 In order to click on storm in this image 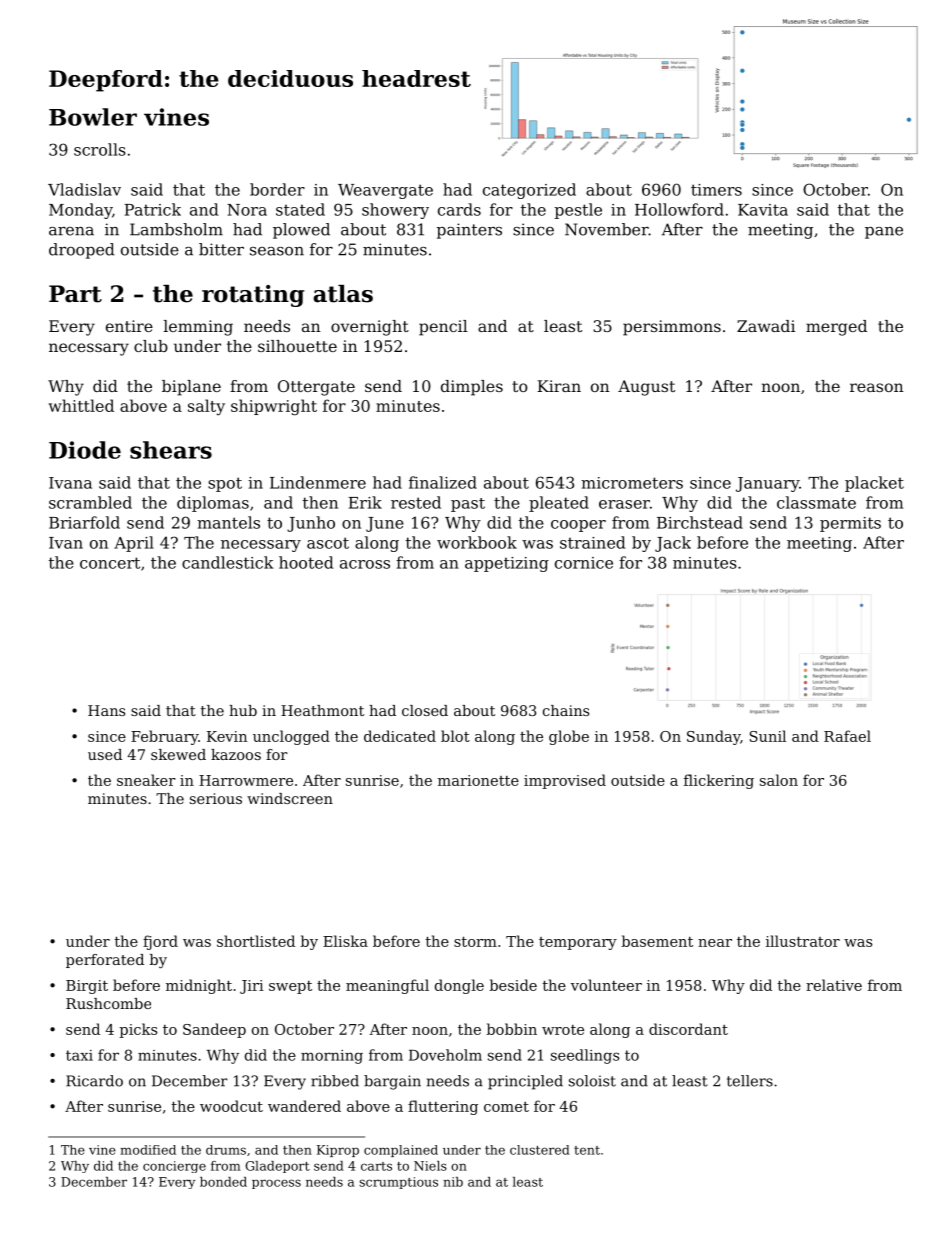, I will do `click(475, 942)`.
